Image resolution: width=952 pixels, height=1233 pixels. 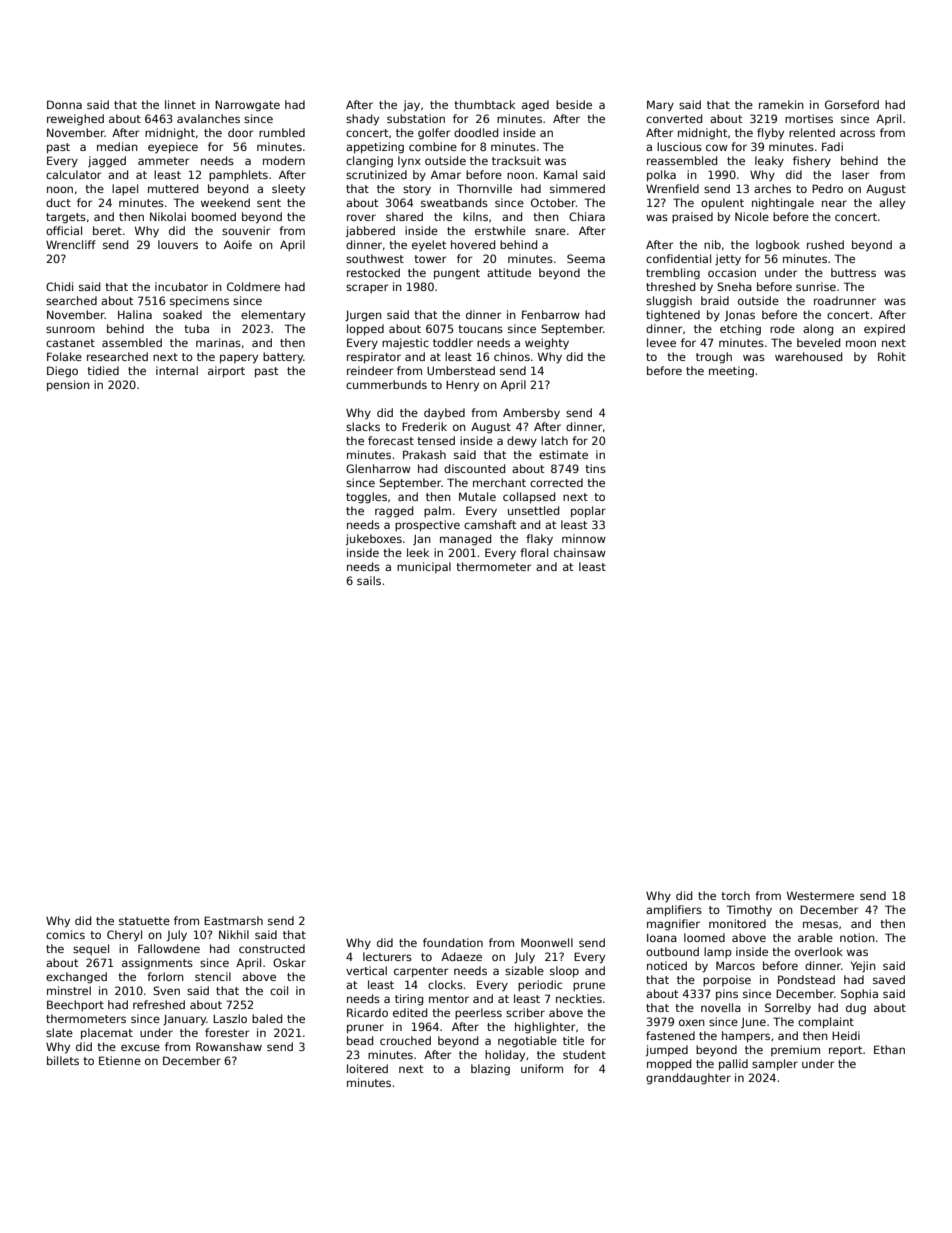 What do you see at coordinates (387, 956) in the screenshot?
I see `lecturers` at bounding box center [387, 956].
